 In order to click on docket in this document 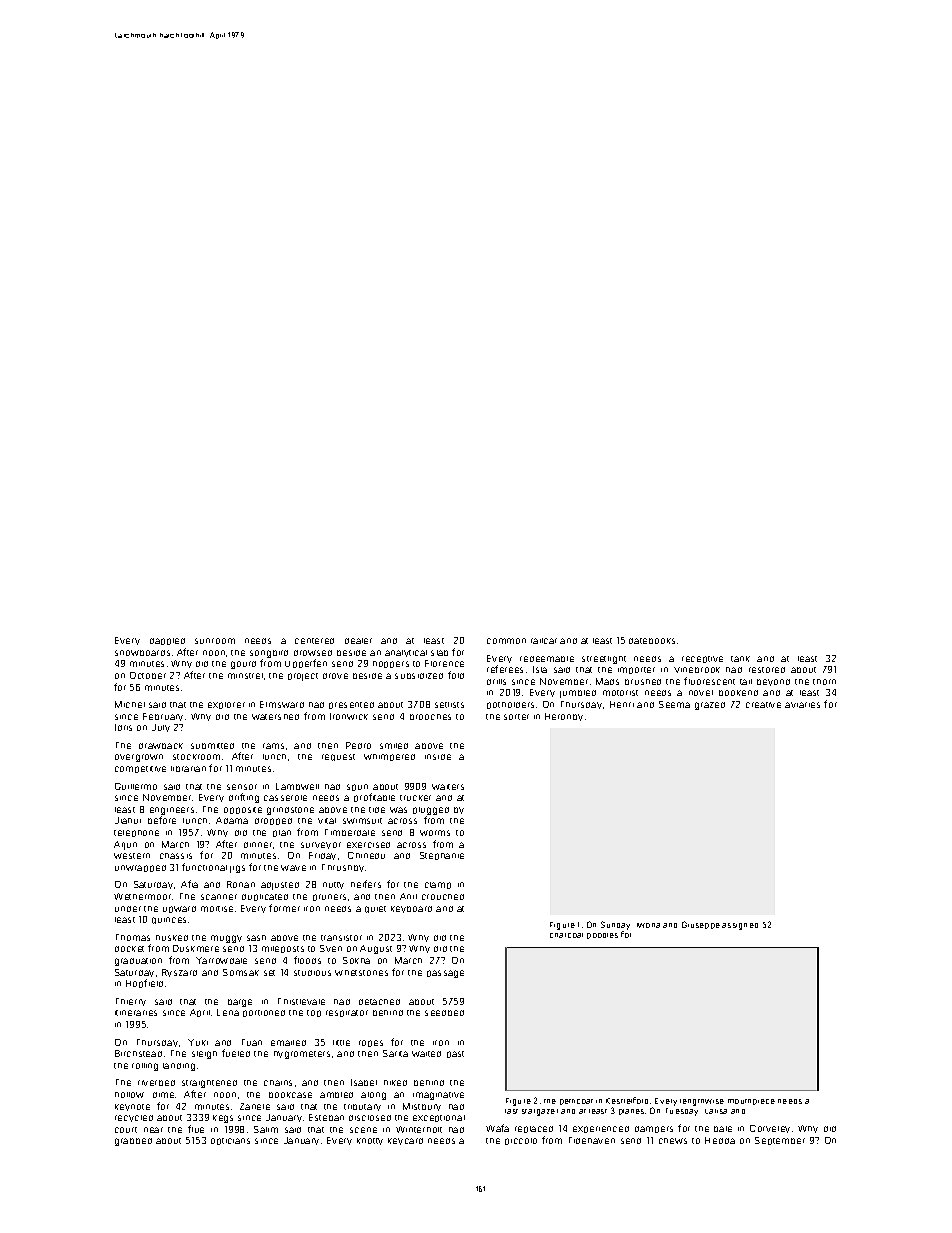, I will do `click(129, 949)`.
